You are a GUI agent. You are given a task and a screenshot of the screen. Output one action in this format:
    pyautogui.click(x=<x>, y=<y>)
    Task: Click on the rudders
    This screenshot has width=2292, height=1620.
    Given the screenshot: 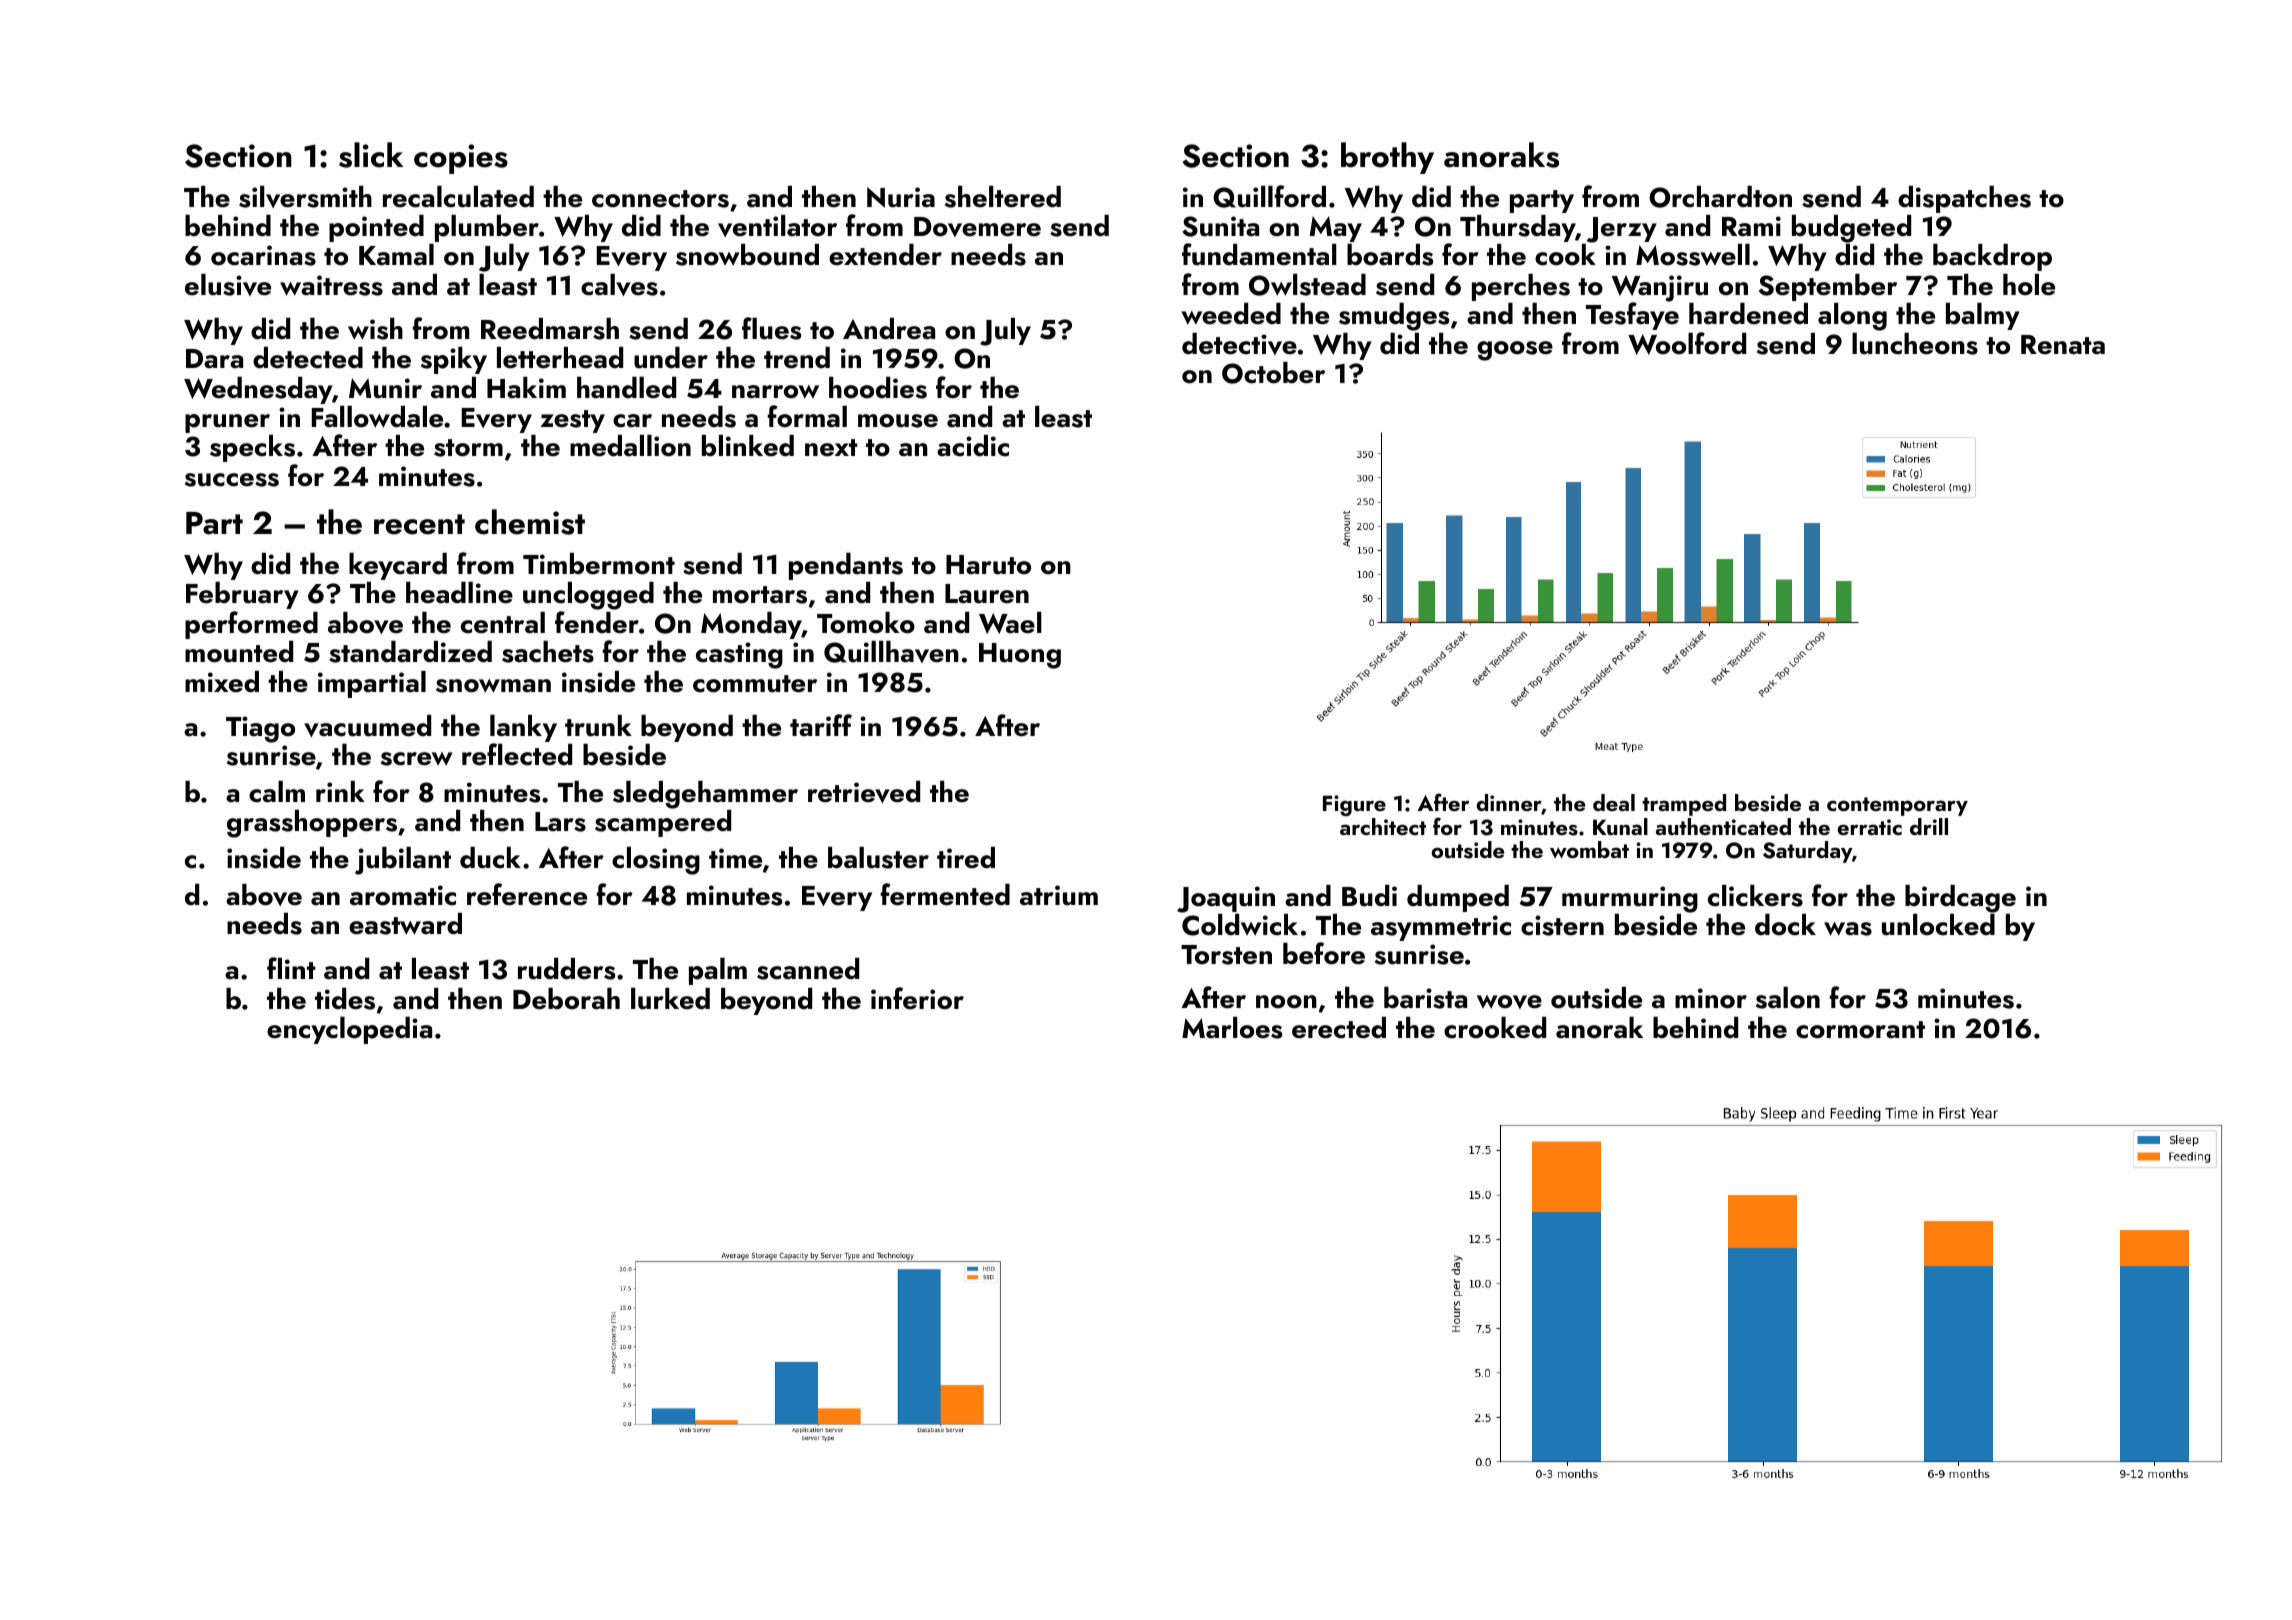 What is the action you would take?
    pyautogui.click(x=566, y=969)
